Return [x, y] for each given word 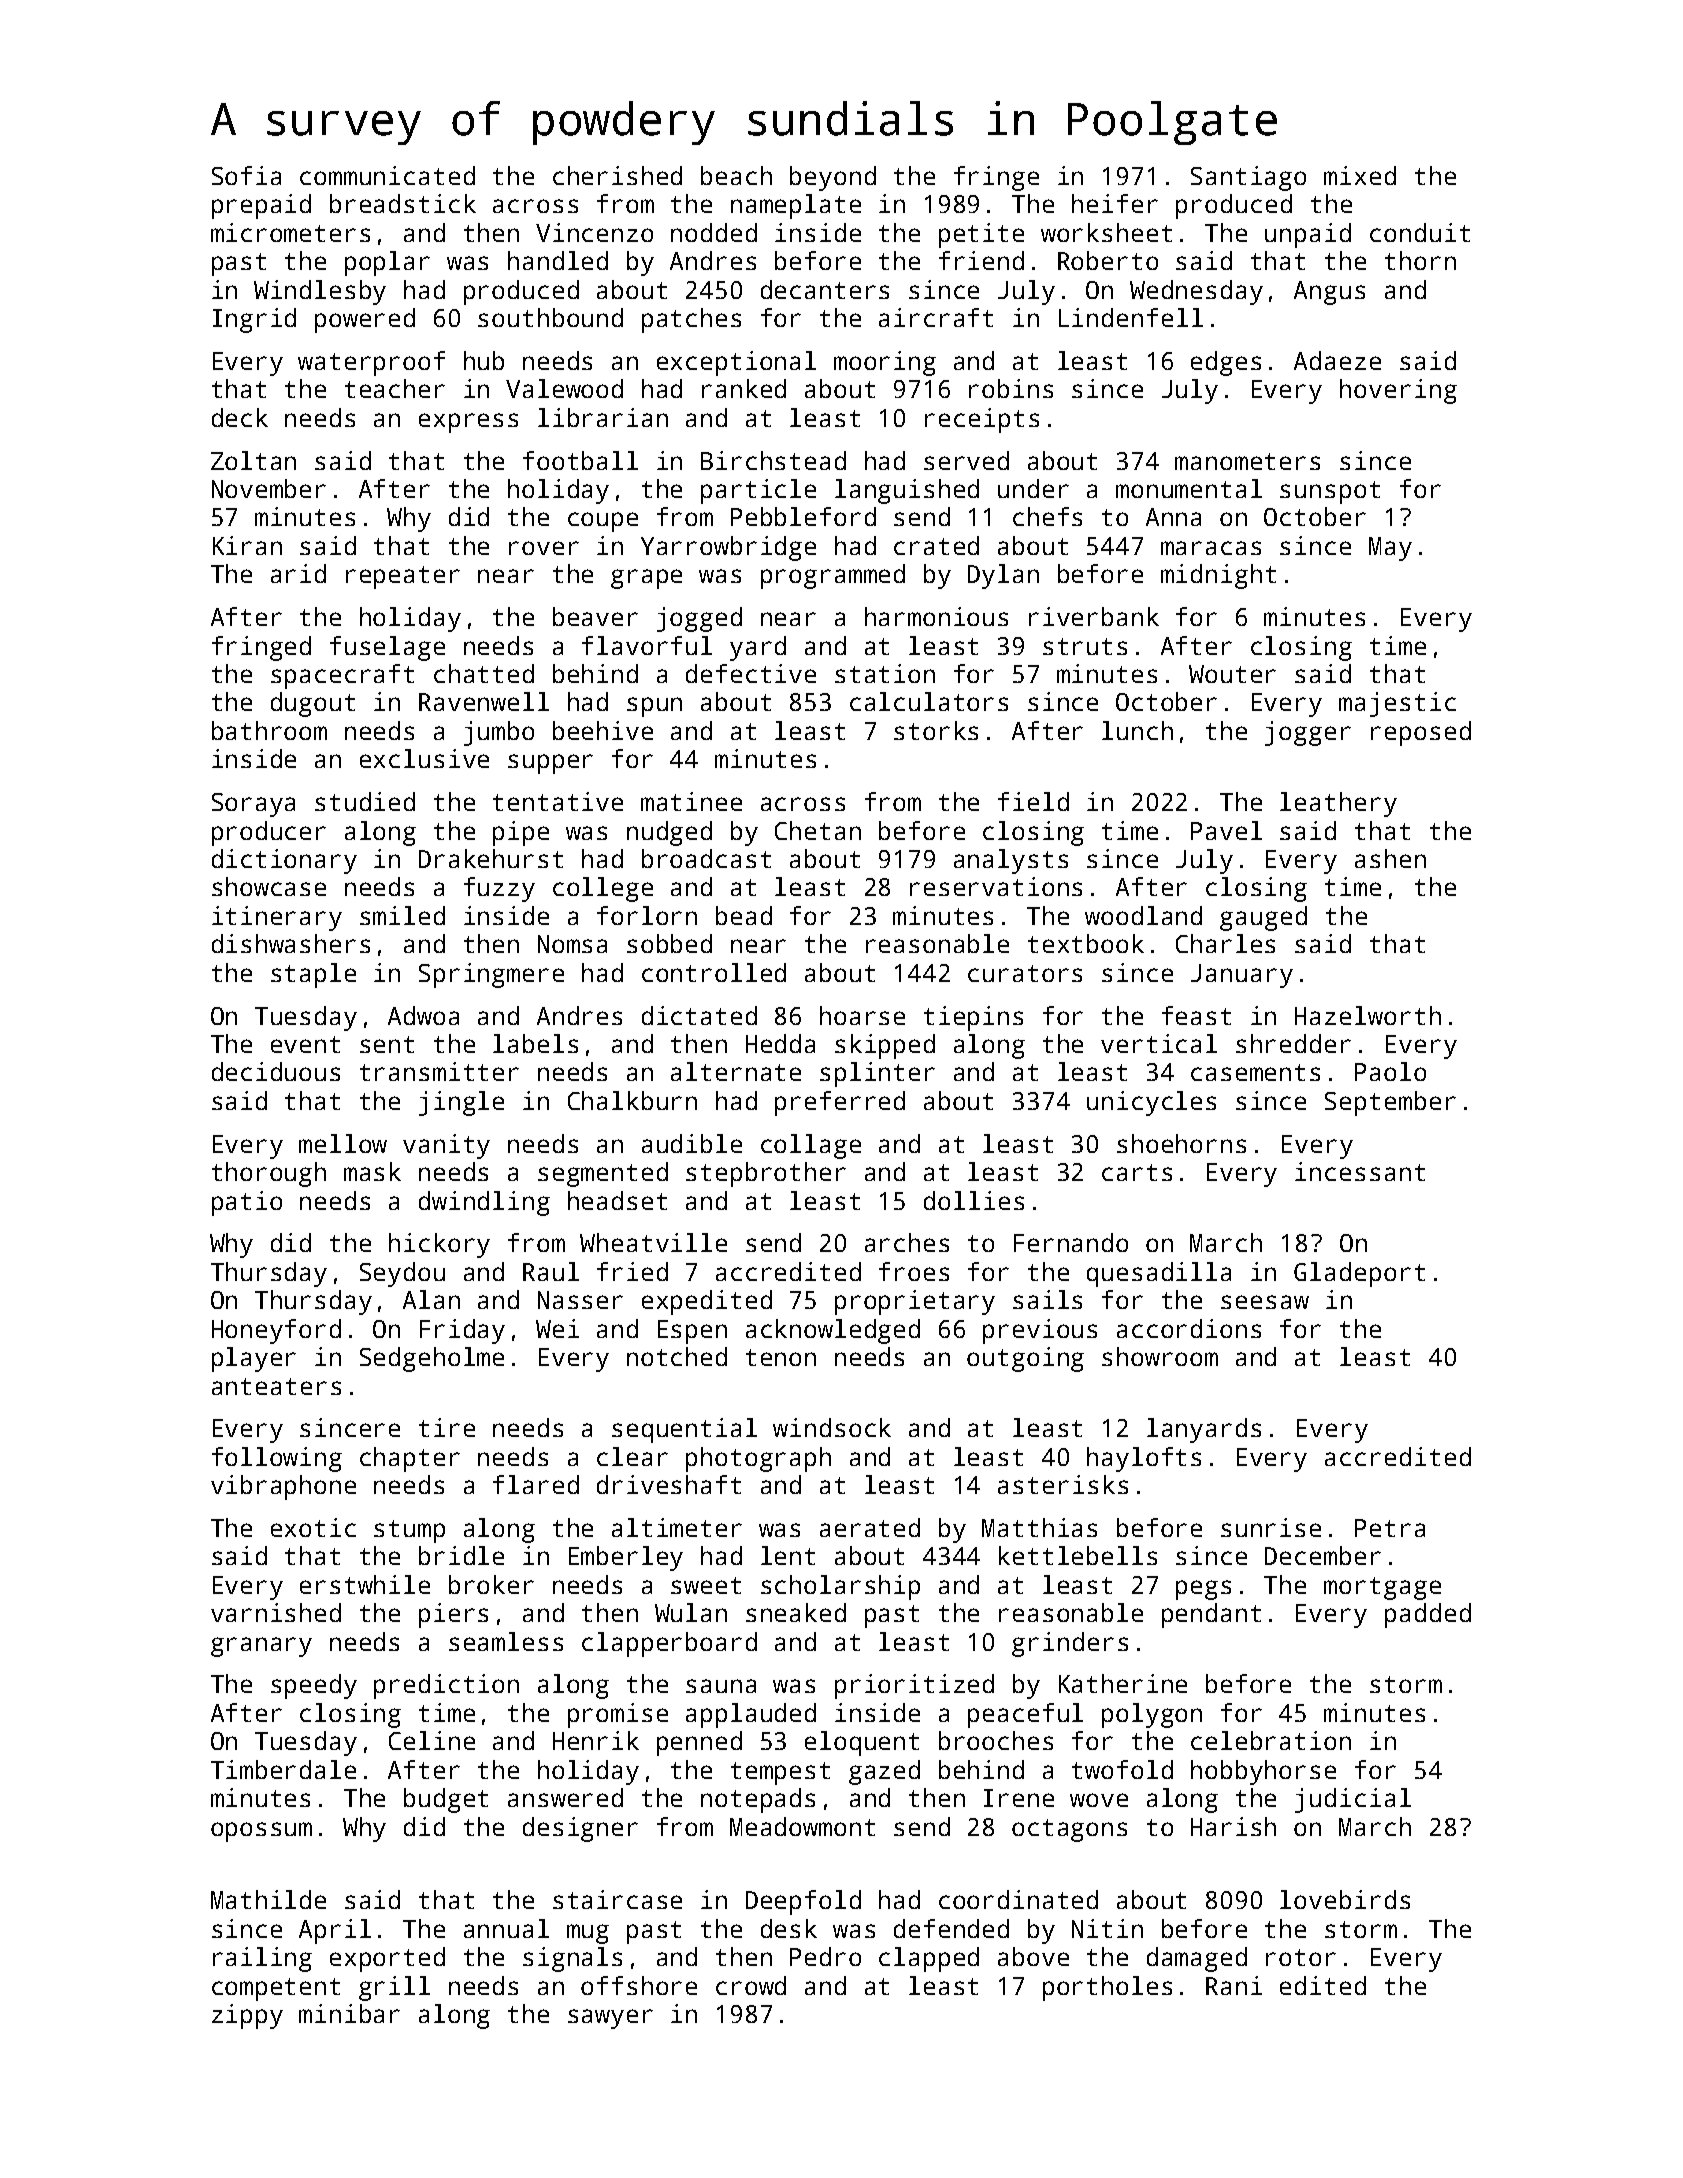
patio [247, 1203]
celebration [1271, 1740]
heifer [1115, 203]
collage [811, 1146]
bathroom [269, 730]
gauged [1263, 918]
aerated [870, 1527]
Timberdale [283, 1769]
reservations [996, 886]
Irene [1019, 1798]
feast [1196, 1015]
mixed [1360, 175]
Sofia [246, 175]
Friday [462, 1331]
